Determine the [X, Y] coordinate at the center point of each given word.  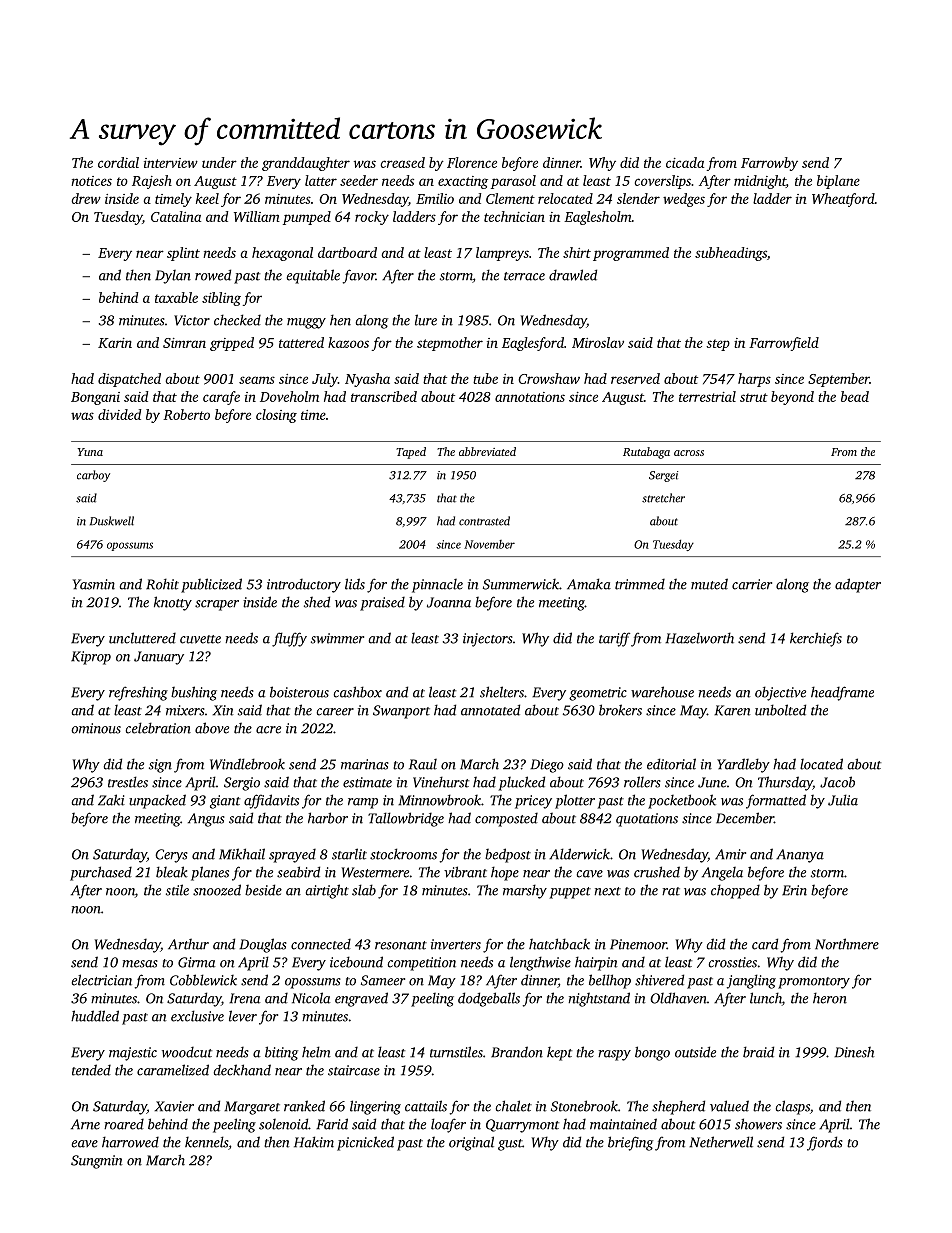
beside [263, 890]
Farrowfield [784, 344]
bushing [194, 693]
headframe [842, 693]
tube [485, 378]
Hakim [314, 1142]
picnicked [365, 1143]
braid [758, 1052]
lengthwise [540, 963]
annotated [490, 710]
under [219, 162]
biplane [838, 182]
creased [403, 162]
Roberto [186, 414]
